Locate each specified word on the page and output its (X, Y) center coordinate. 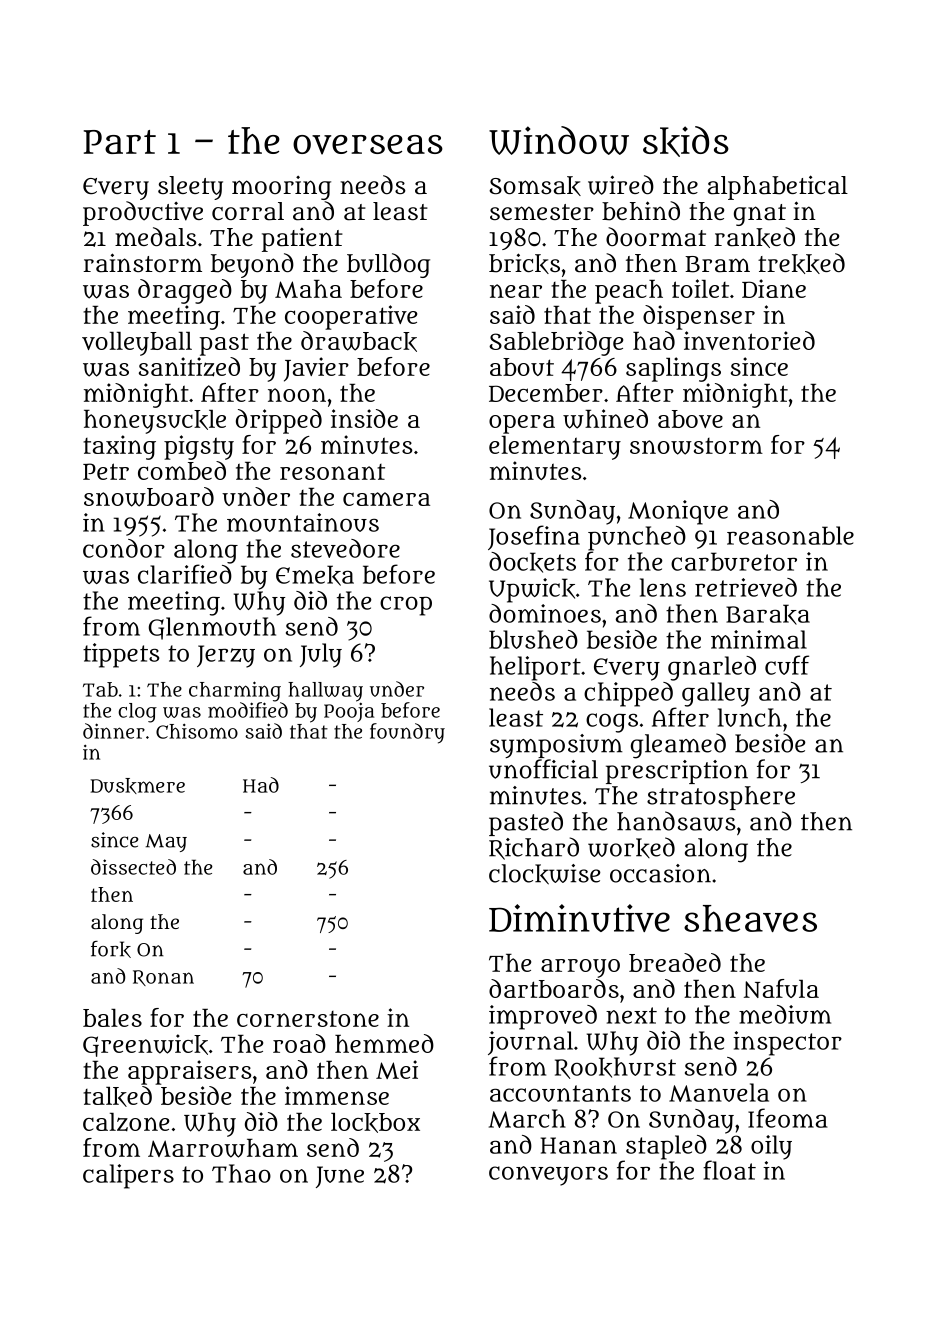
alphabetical (778, 187)
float (729, 1170)
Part (120, 142)
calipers (128, 1176)
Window (559, 140)
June (340, 1177)
